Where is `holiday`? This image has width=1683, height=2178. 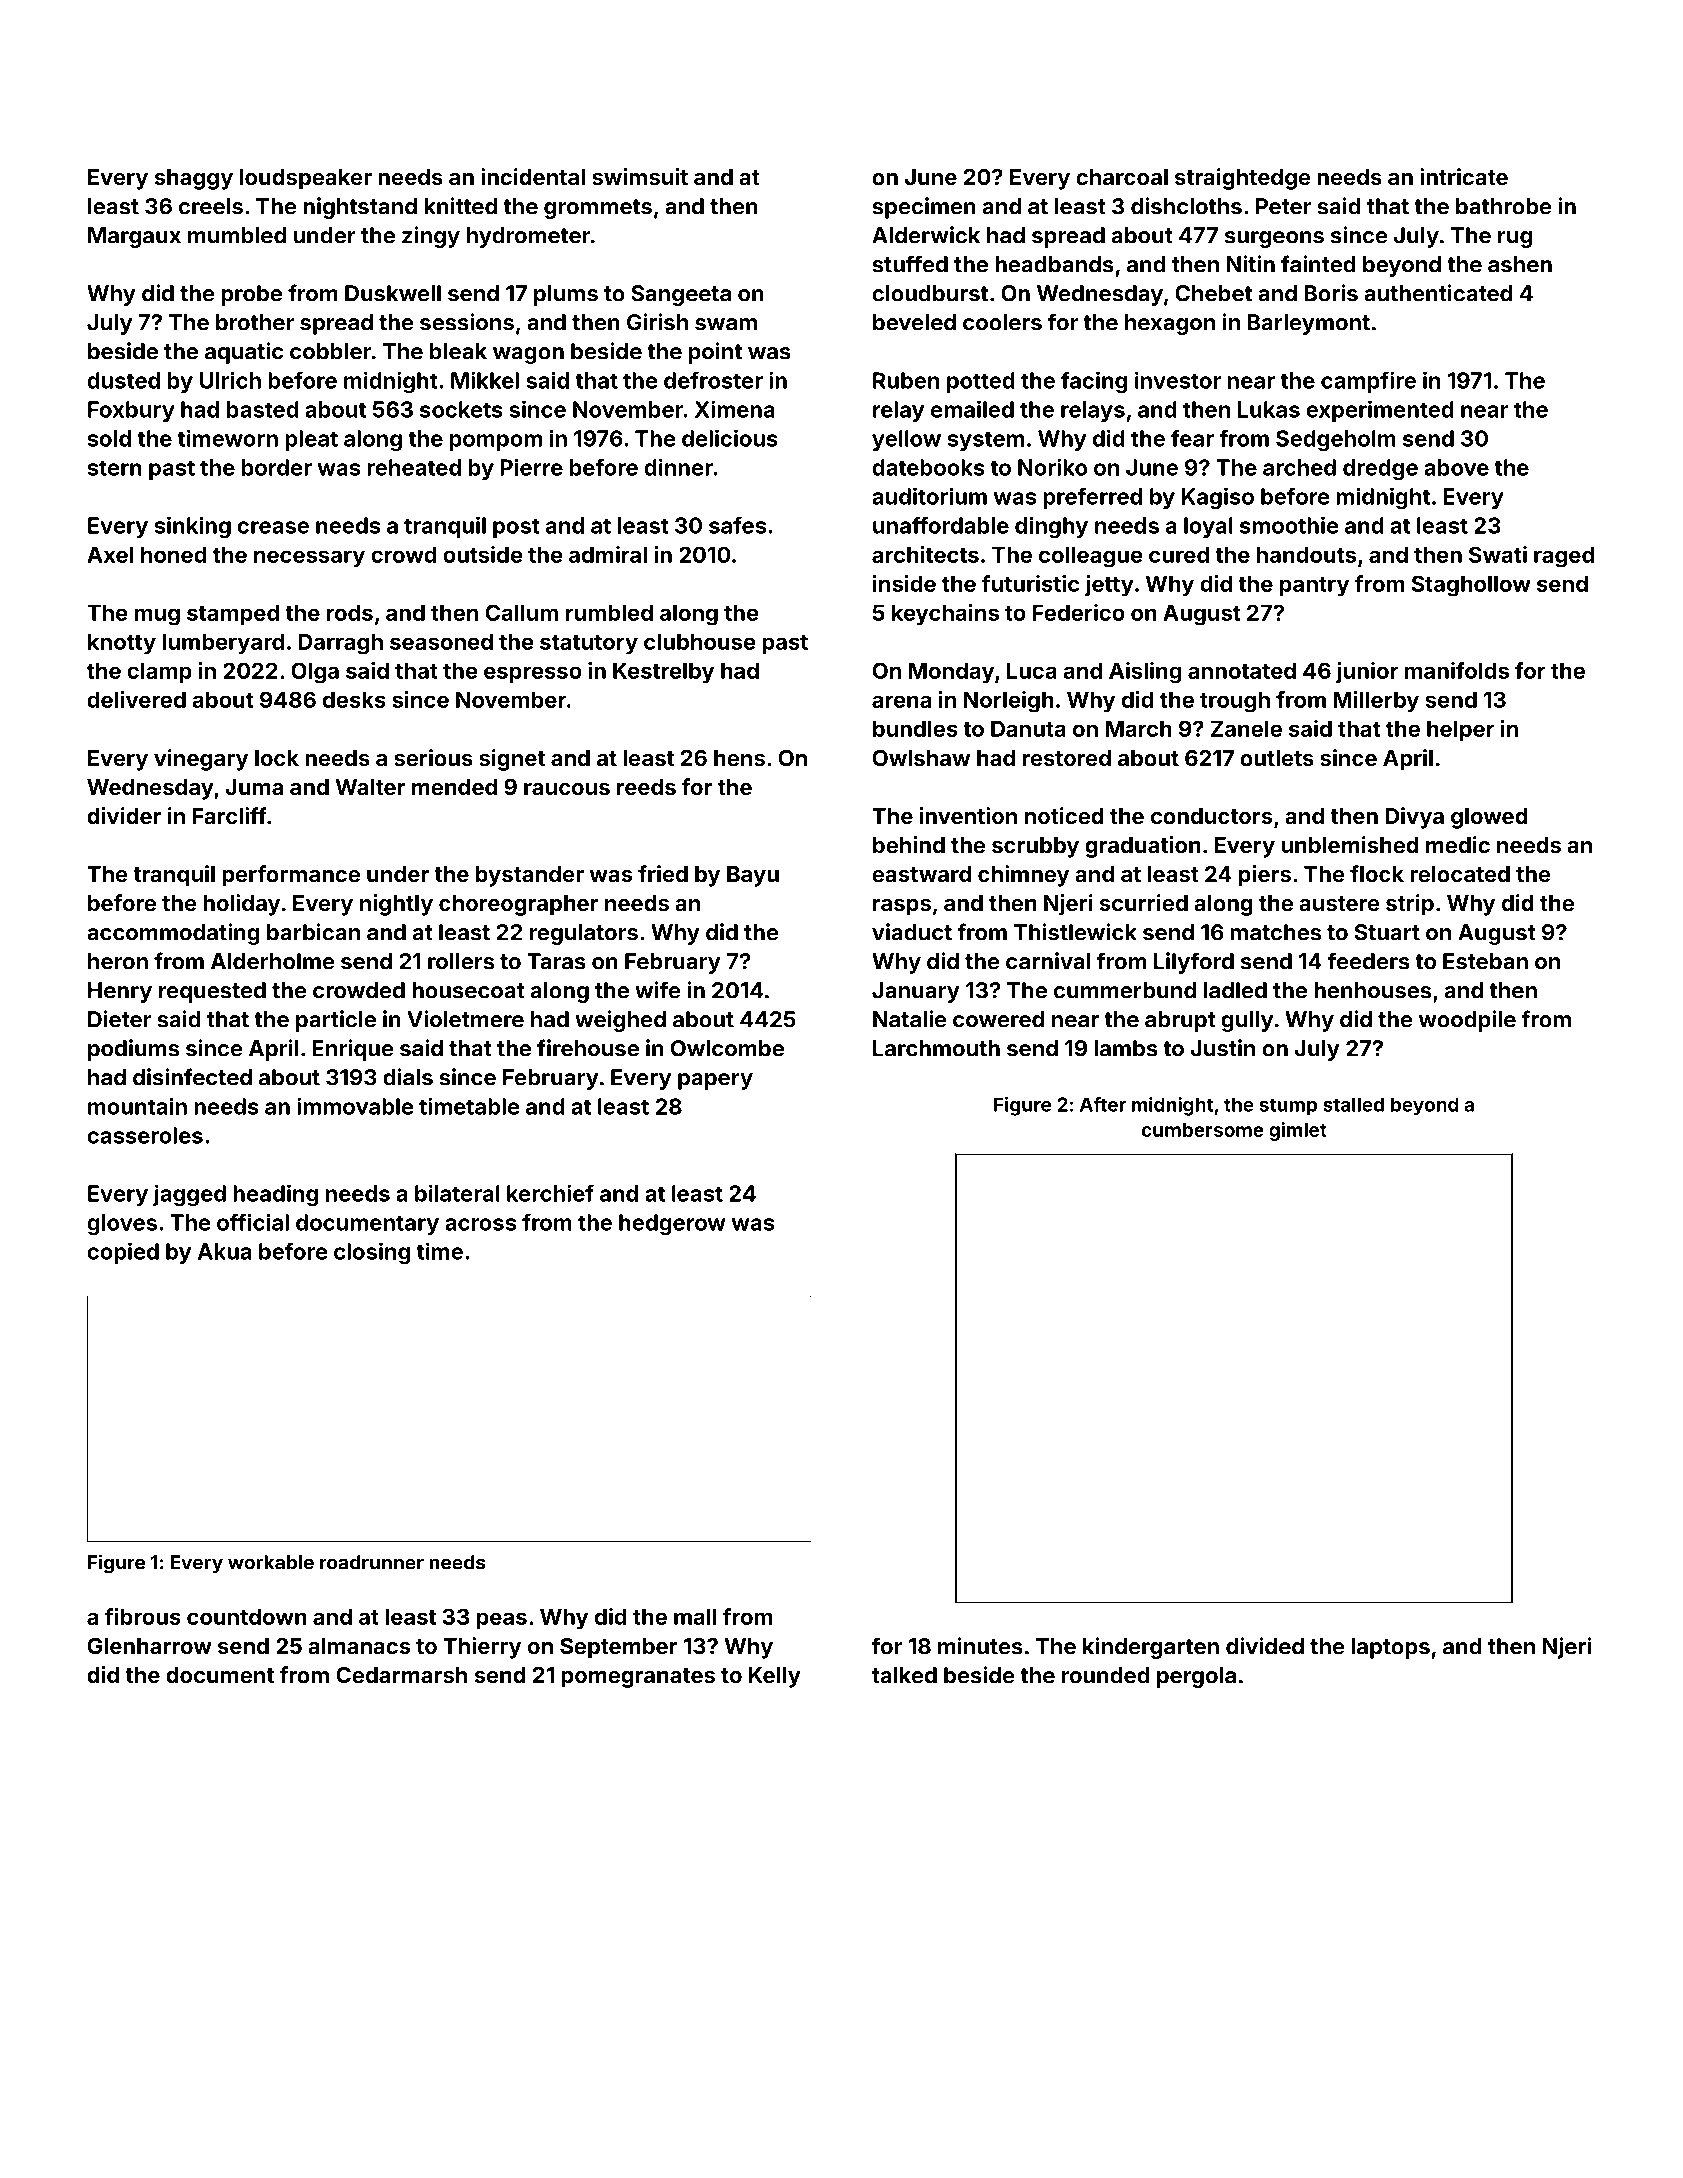 holiday is located at coordinates (241, 905).
